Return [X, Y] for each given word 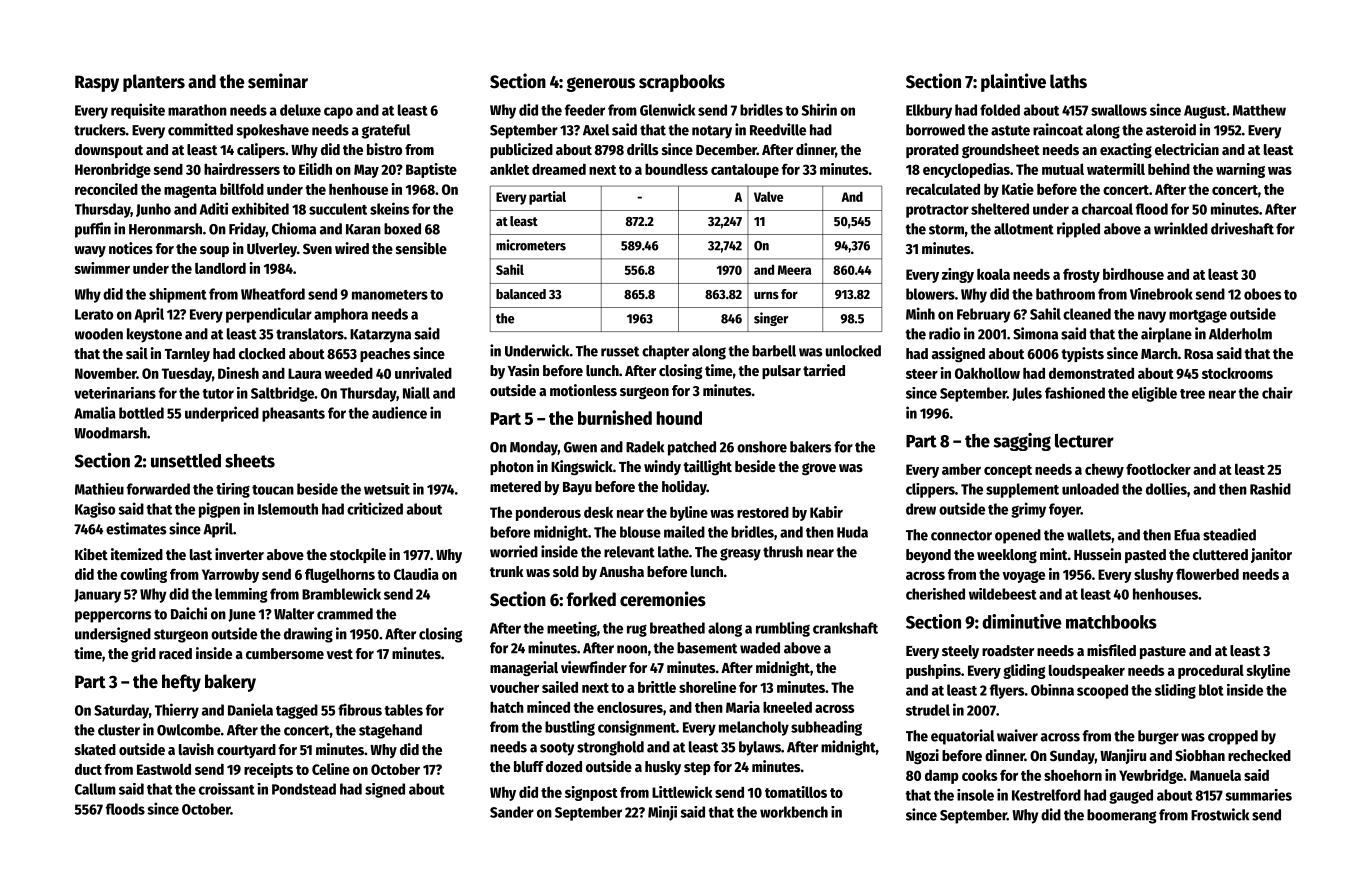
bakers [810, 447]
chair [1277, 393]
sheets [250, 461]
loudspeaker [1087, 672]
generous [600, 84]
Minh [920, 313]
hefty [181, 683]
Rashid [1270, 489]
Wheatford [273, 294]
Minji [662, 813]
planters [154, 83]
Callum [95, 789]
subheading [826, 728]
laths [1068, 81]
